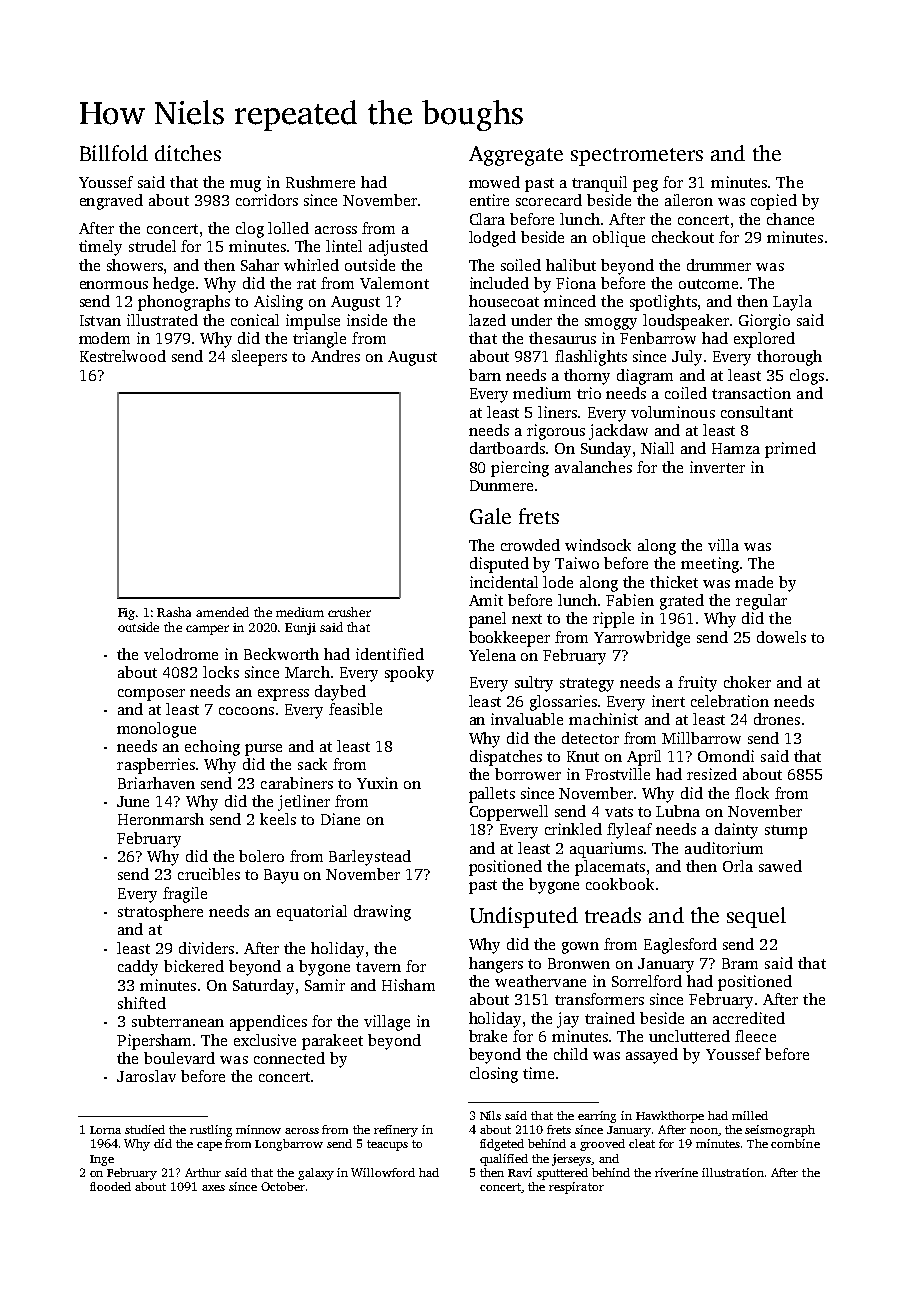 The image size is (908, 1316). I want to click on Fabien, so click(630, 600).
